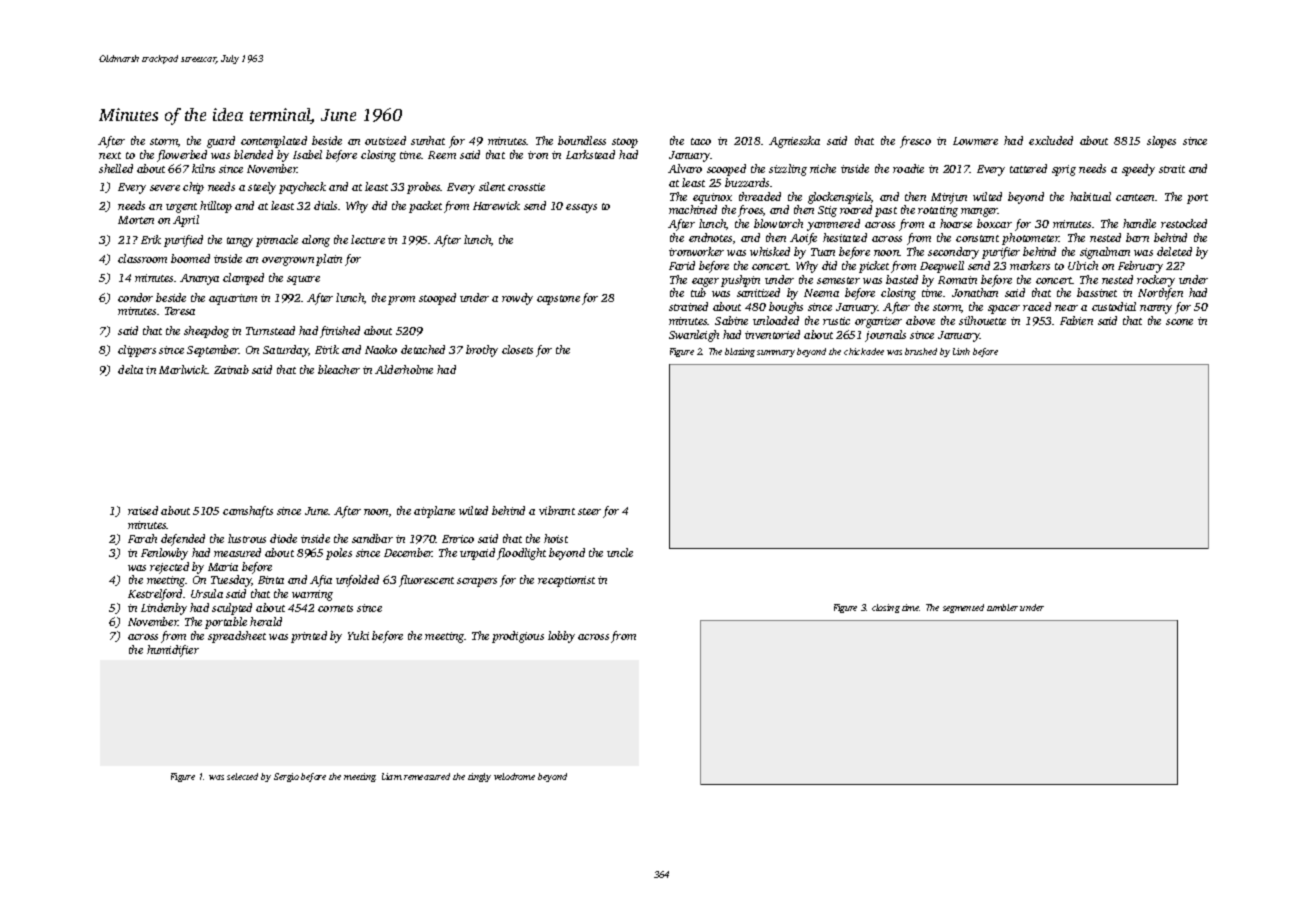  I want to click on slopes, so click(1161, 142).
